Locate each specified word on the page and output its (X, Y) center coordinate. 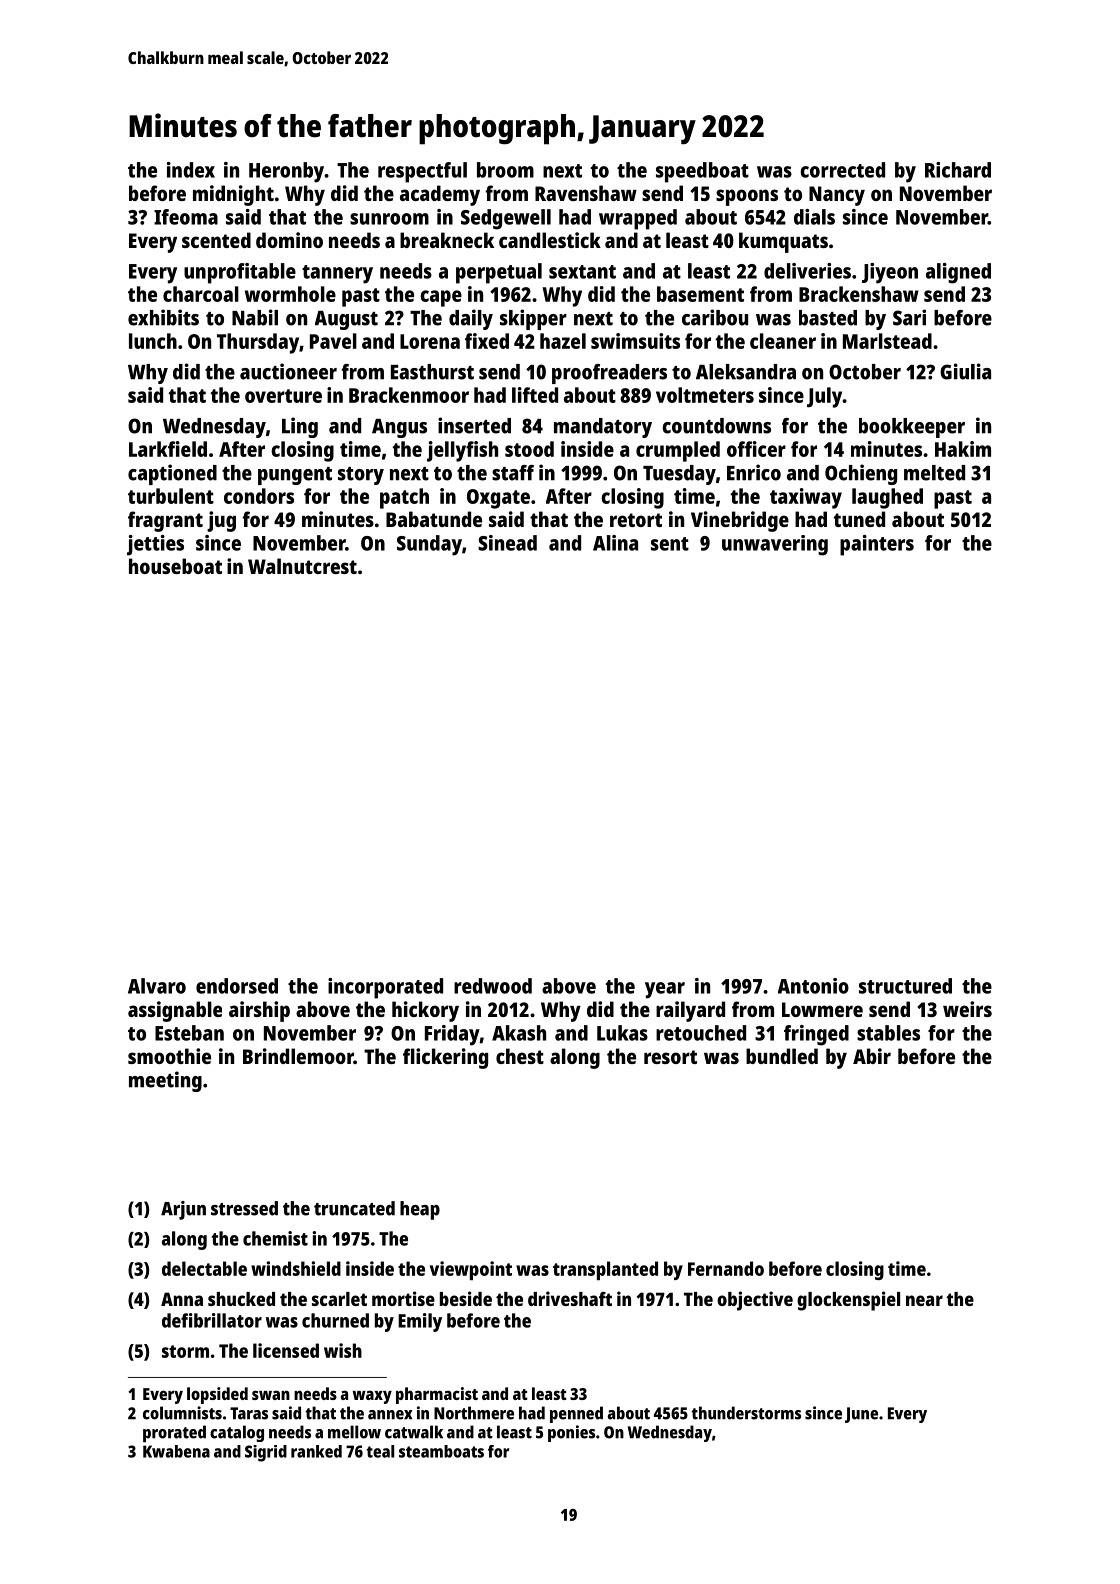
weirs (967, 1009)
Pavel (333, 341)
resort (670, 1057)
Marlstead (887, 341)
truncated (354, 1208)
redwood (493, 986)
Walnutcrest (302, 566)
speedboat (702, 172)
